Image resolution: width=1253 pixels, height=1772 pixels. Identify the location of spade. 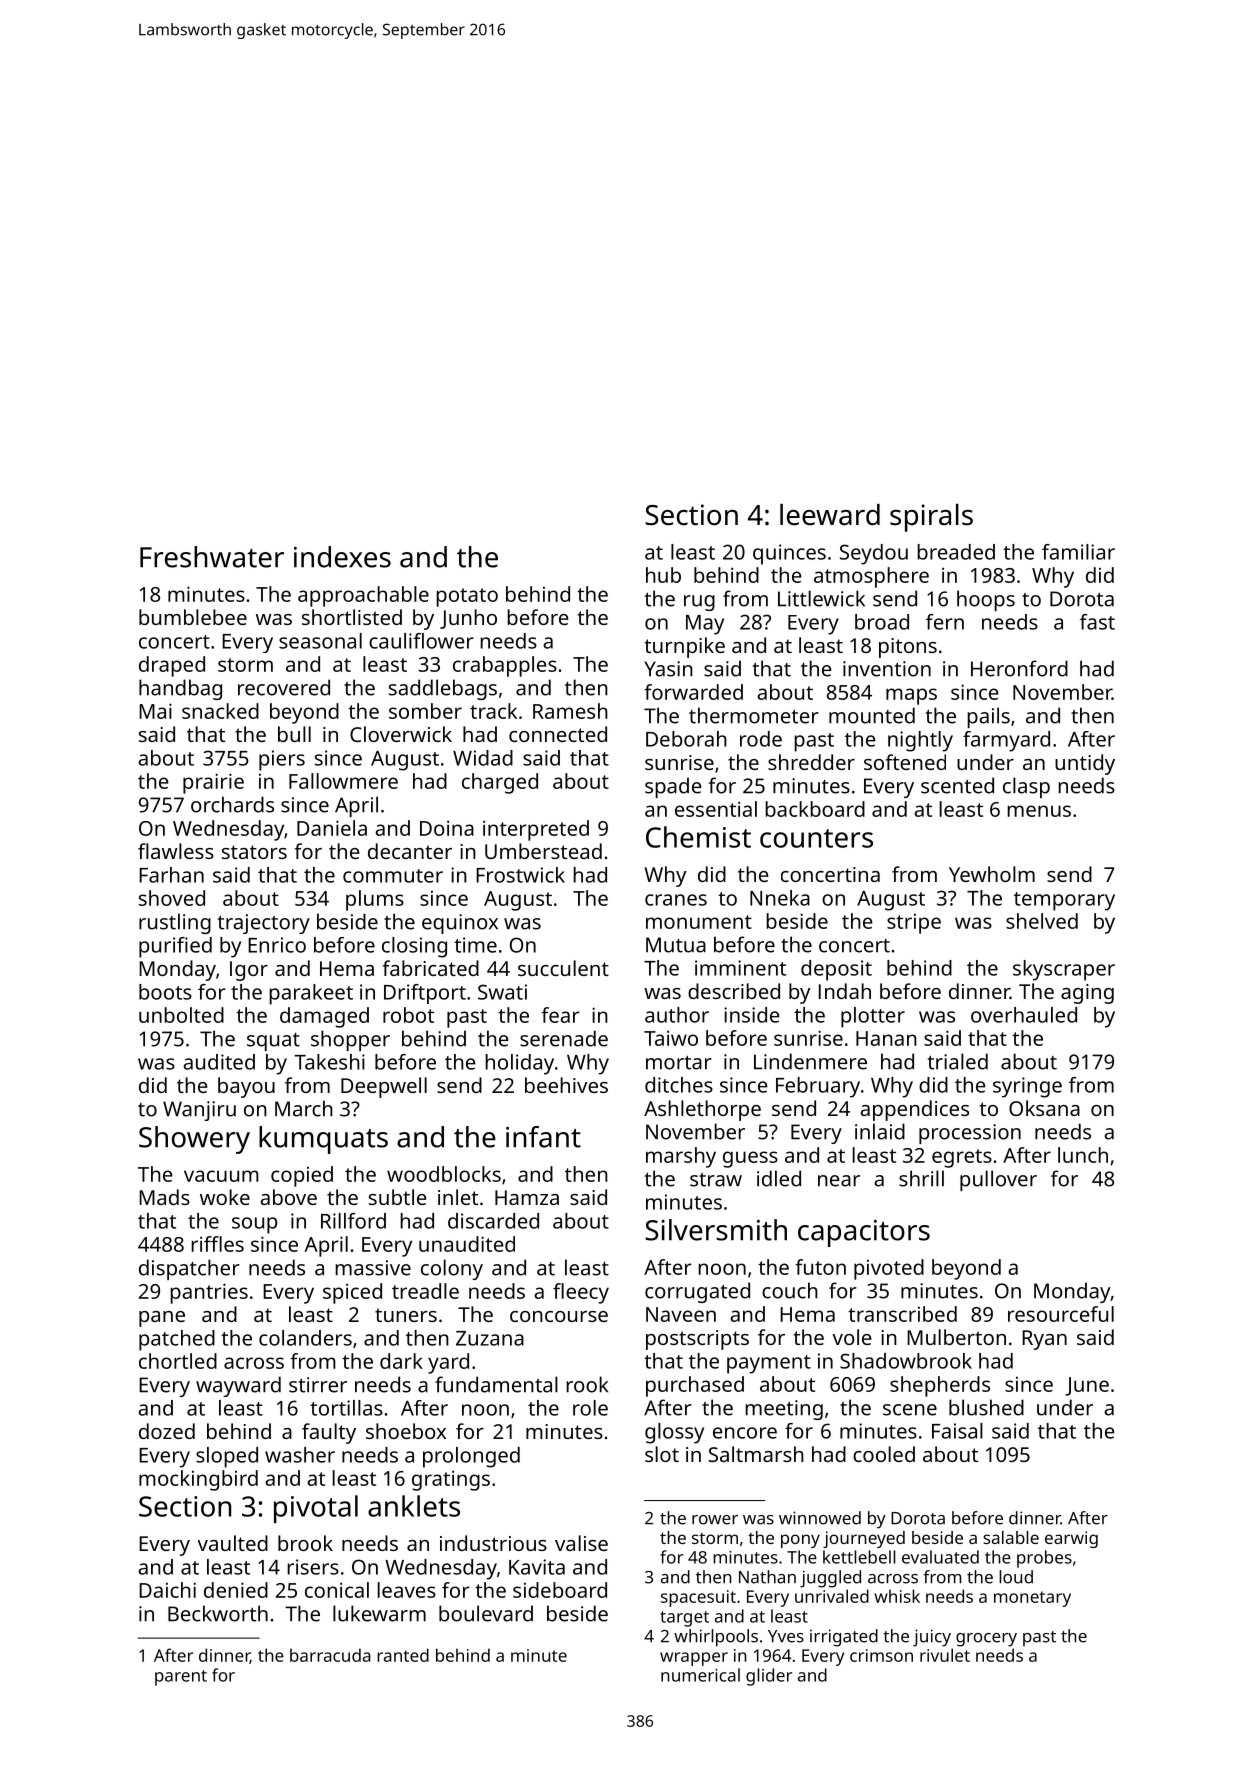
(673, 787).
